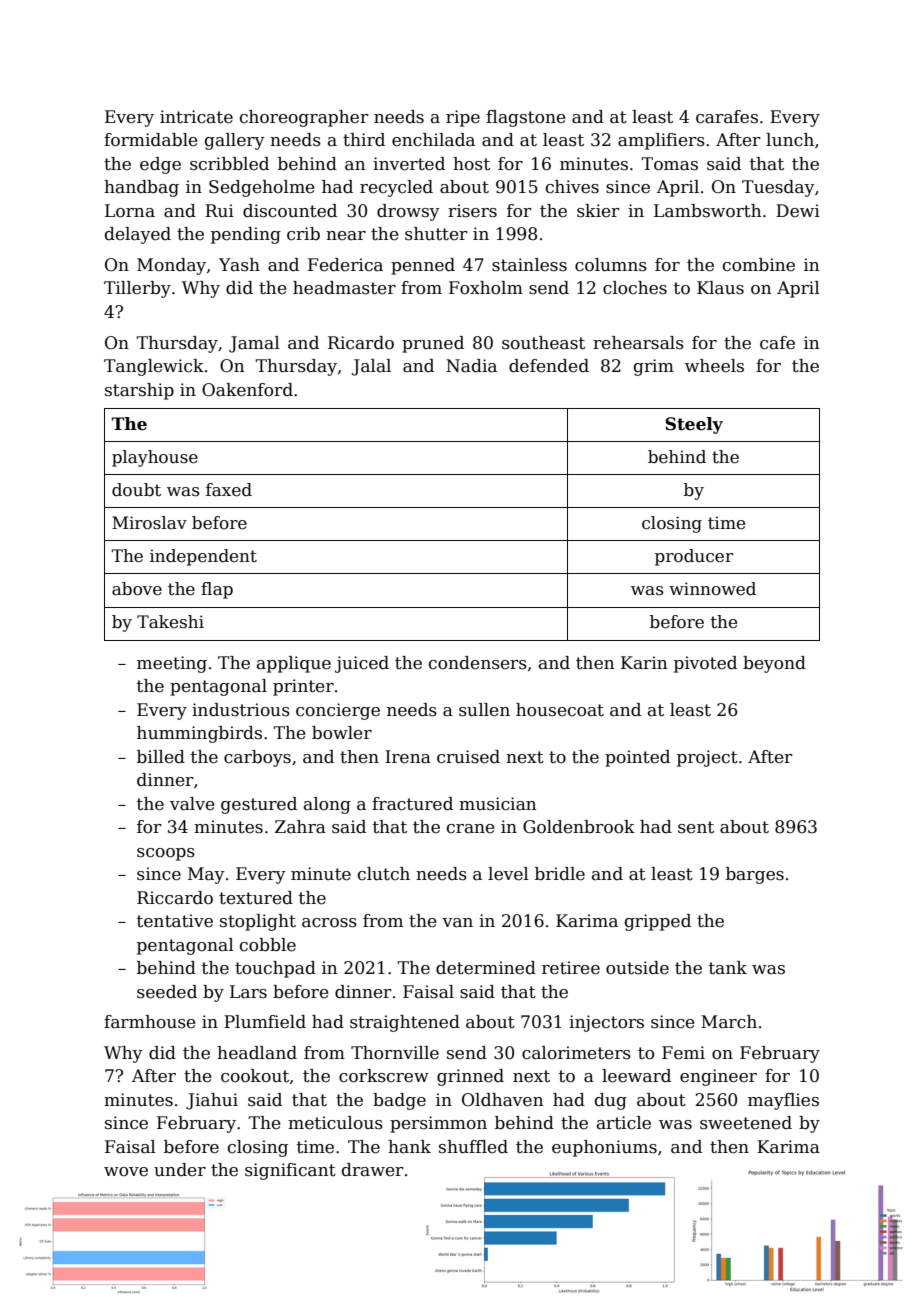  What do you see at coordinates (707, 211) in the screenshot?
I see `Lambsworth` at bounding box center [707, 211].
